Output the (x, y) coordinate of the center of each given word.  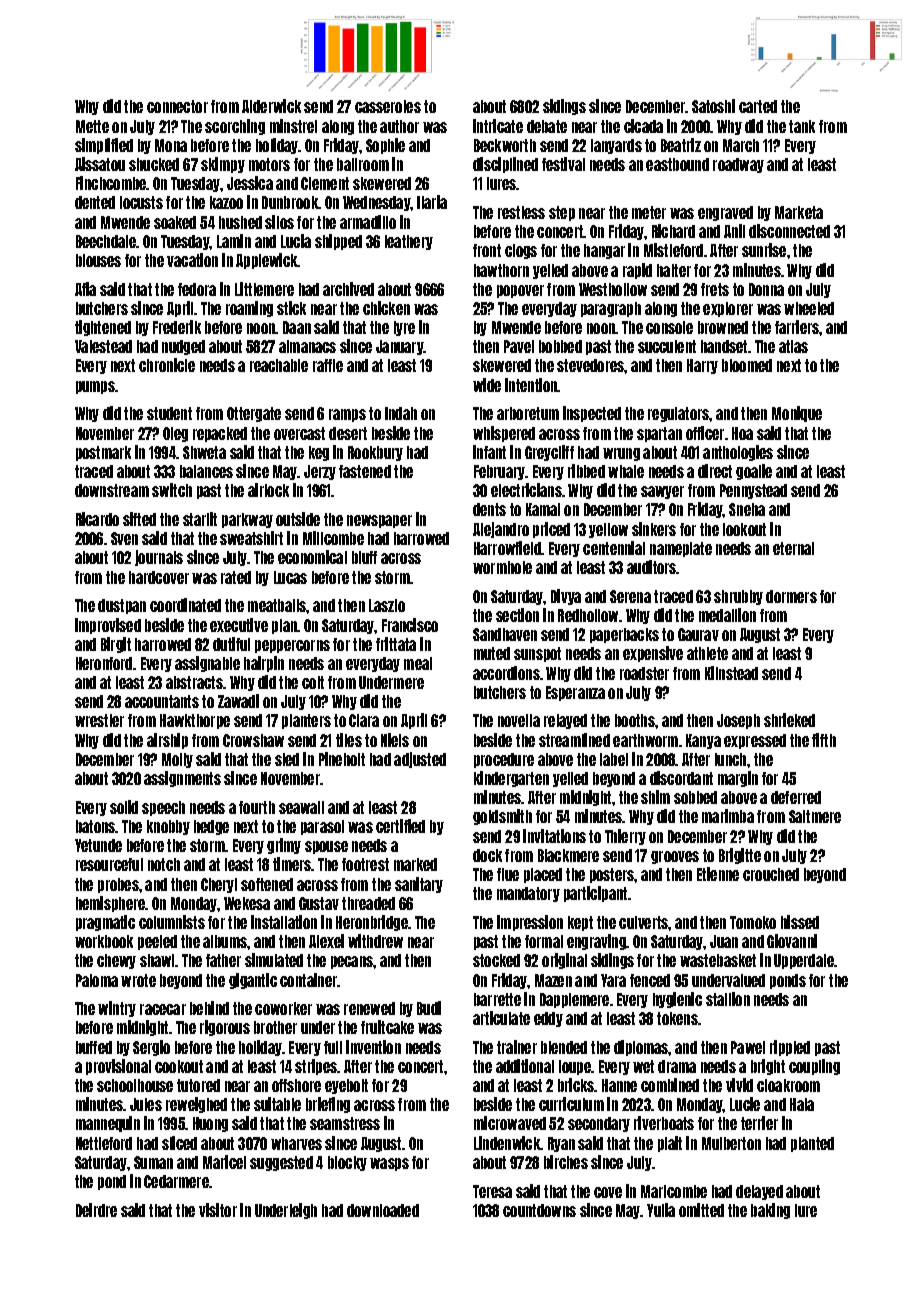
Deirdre (96, 1210)
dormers (791, 596)
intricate (498, 126)
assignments (182, 779)
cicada (643, 126)
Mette (92, 126)
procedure (504, 760)
